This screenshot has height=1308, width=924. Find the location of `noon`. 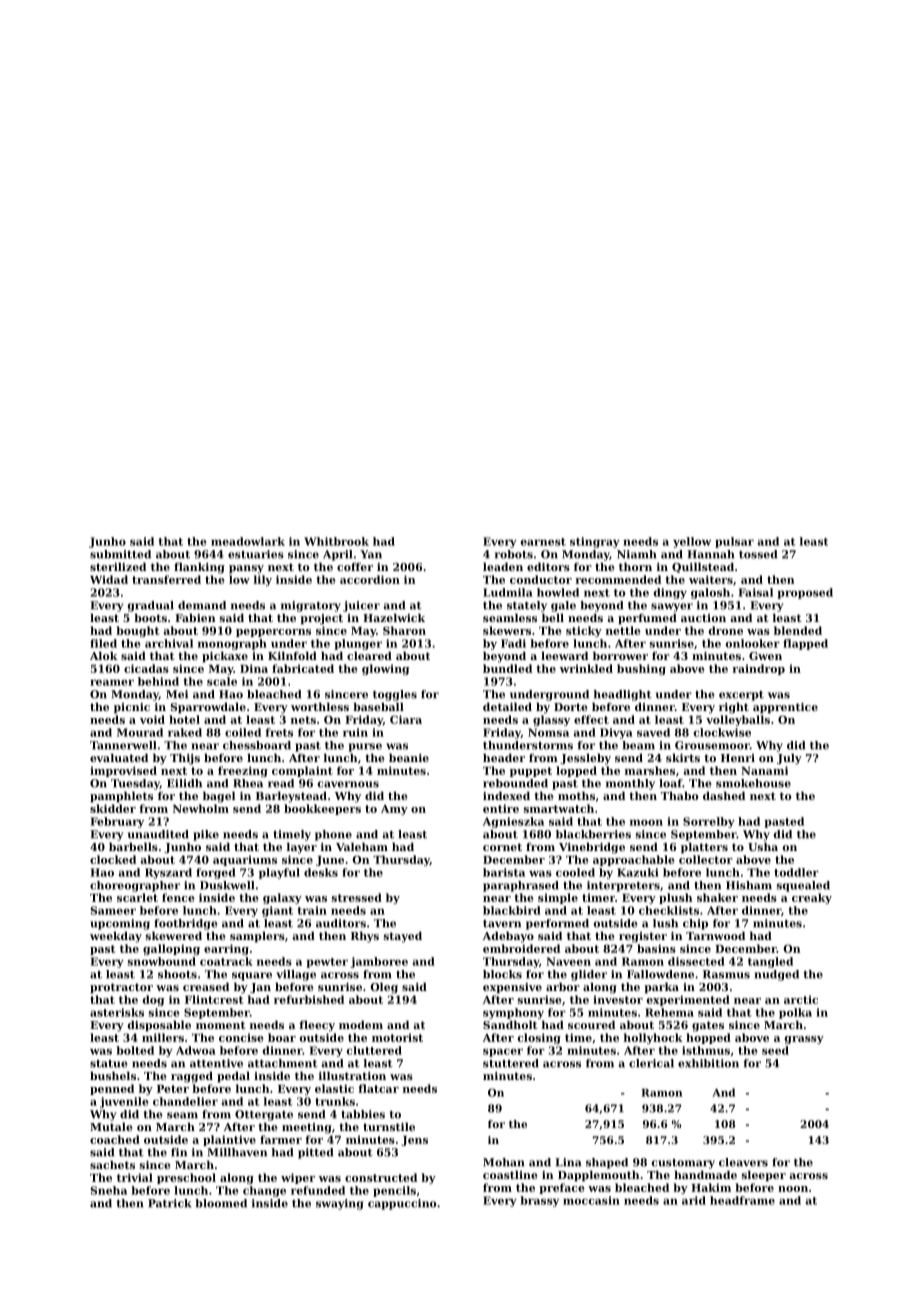

noon is located at coordinates (793, 1189).
